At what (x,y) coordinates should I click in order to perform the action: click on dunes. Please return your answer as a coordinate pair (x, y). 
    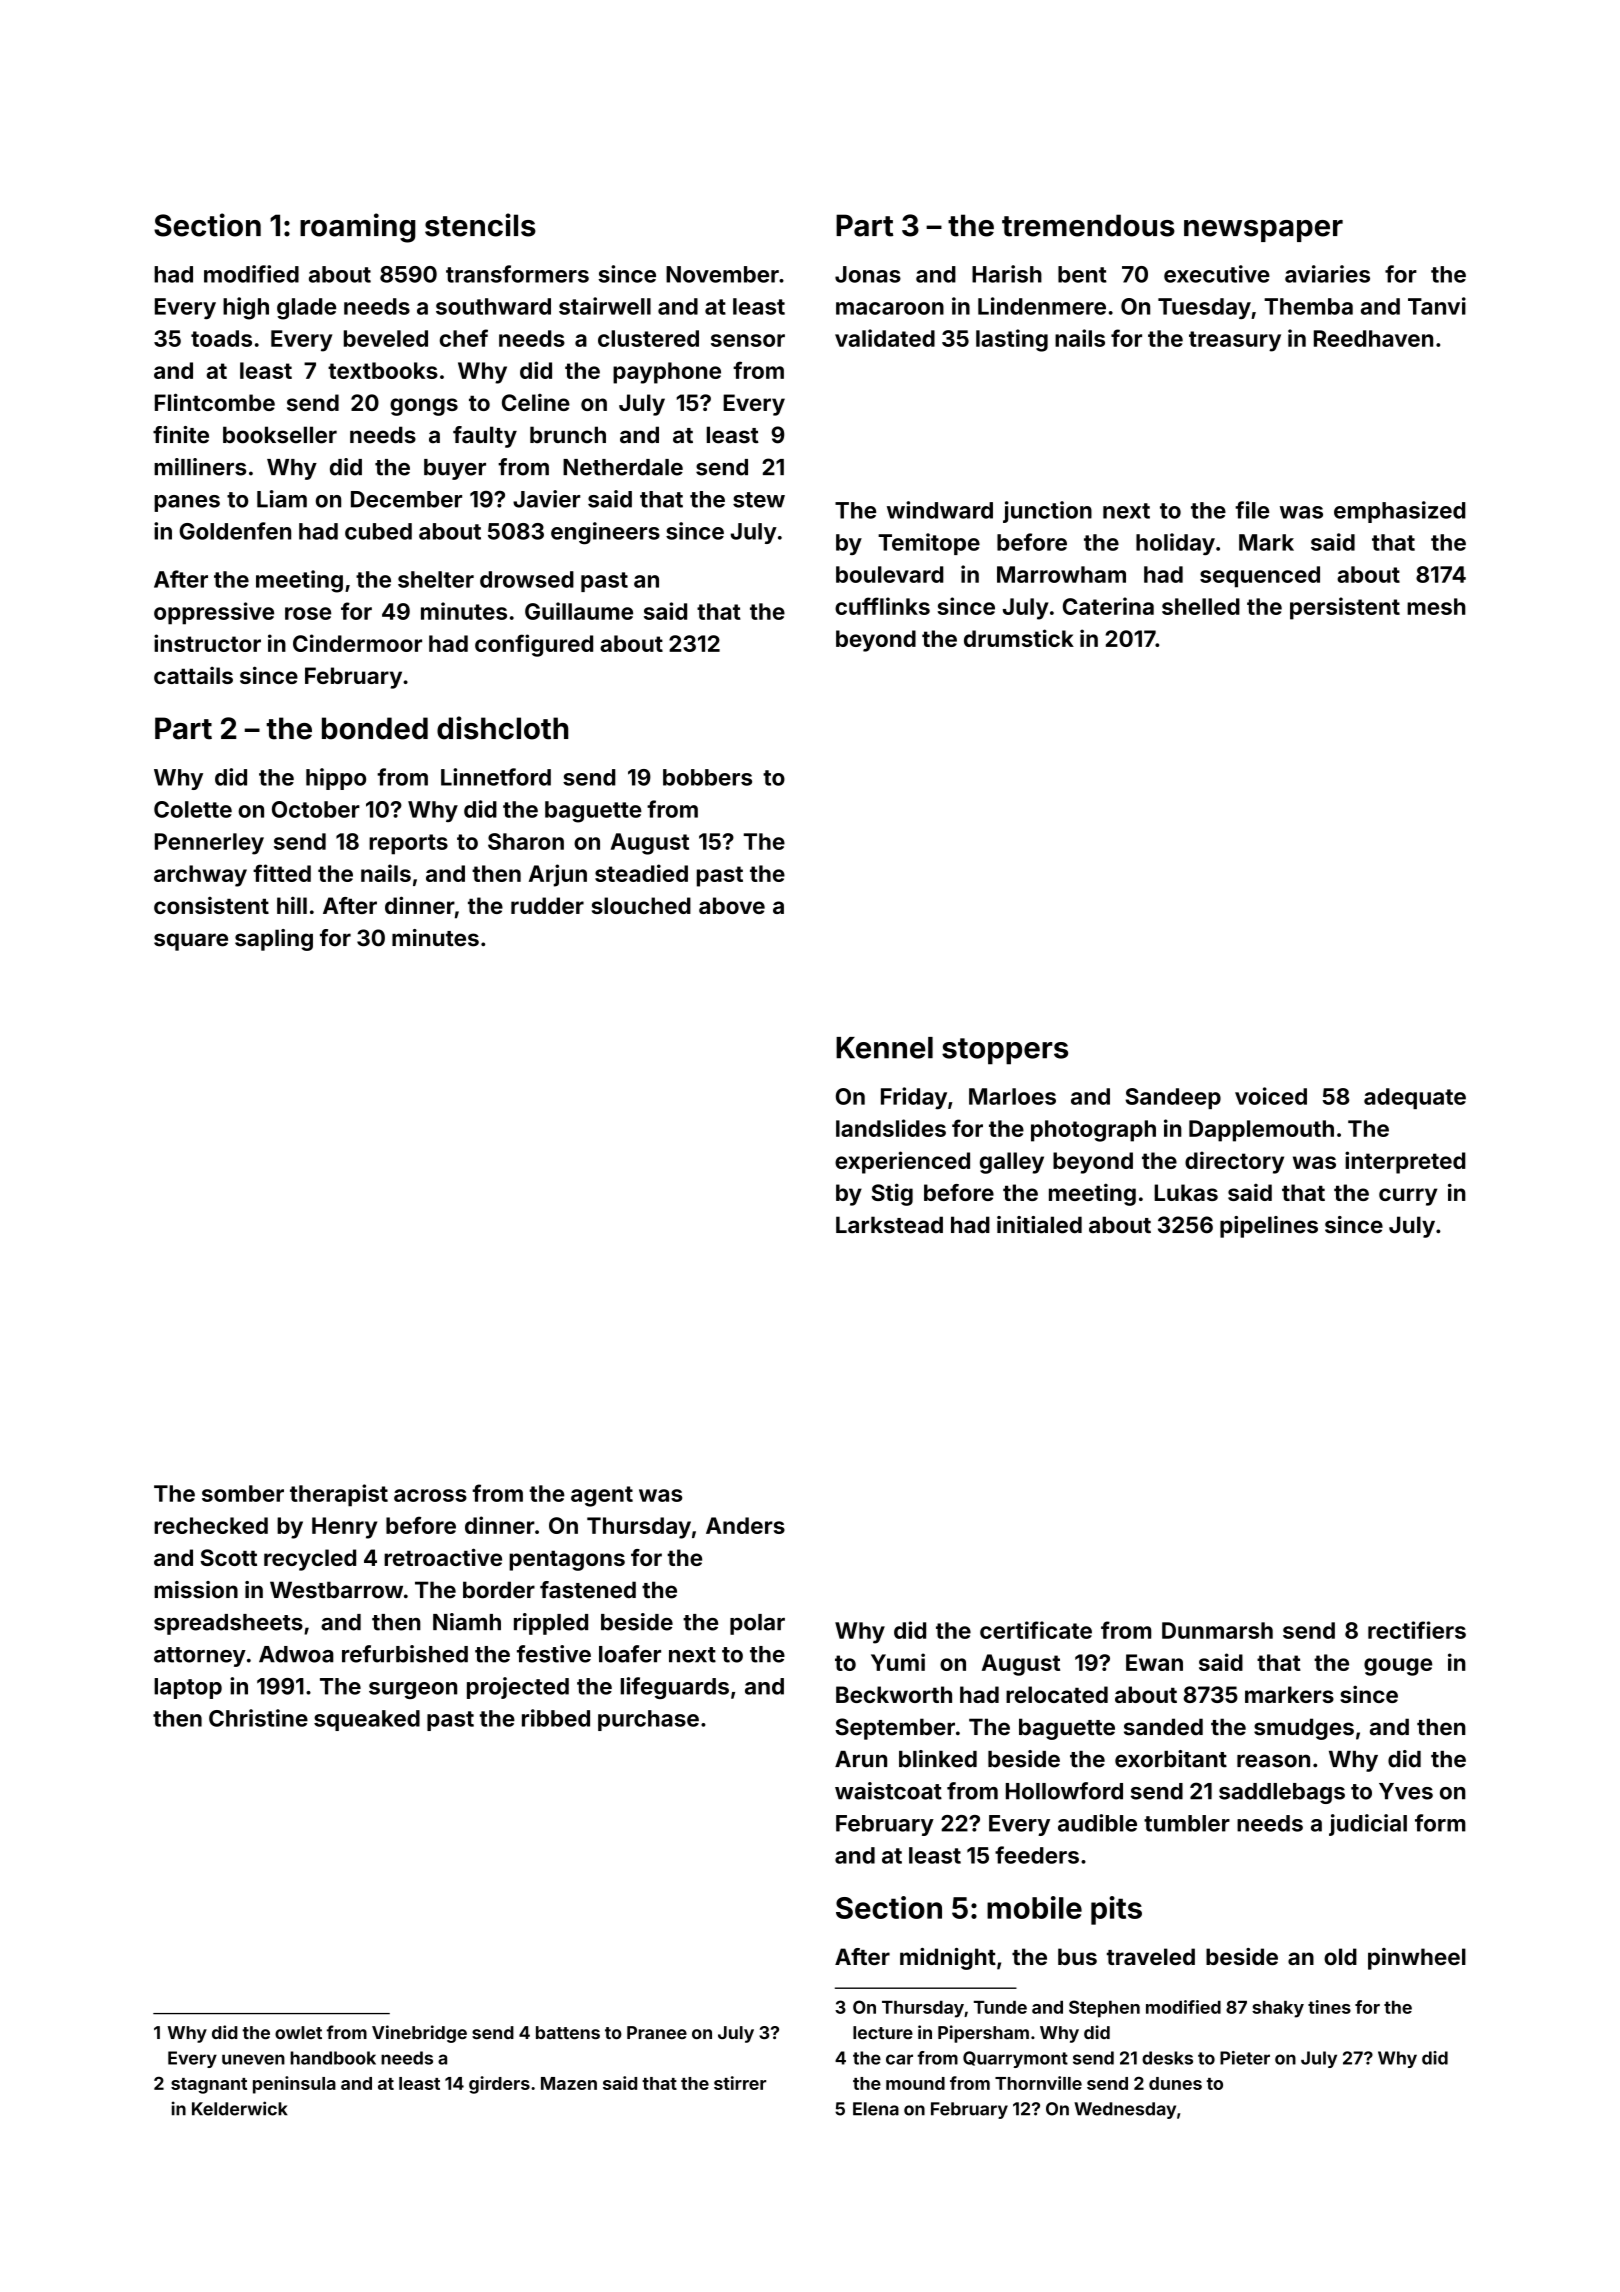
    Looking at the image, I should click on (1175, 2083).
